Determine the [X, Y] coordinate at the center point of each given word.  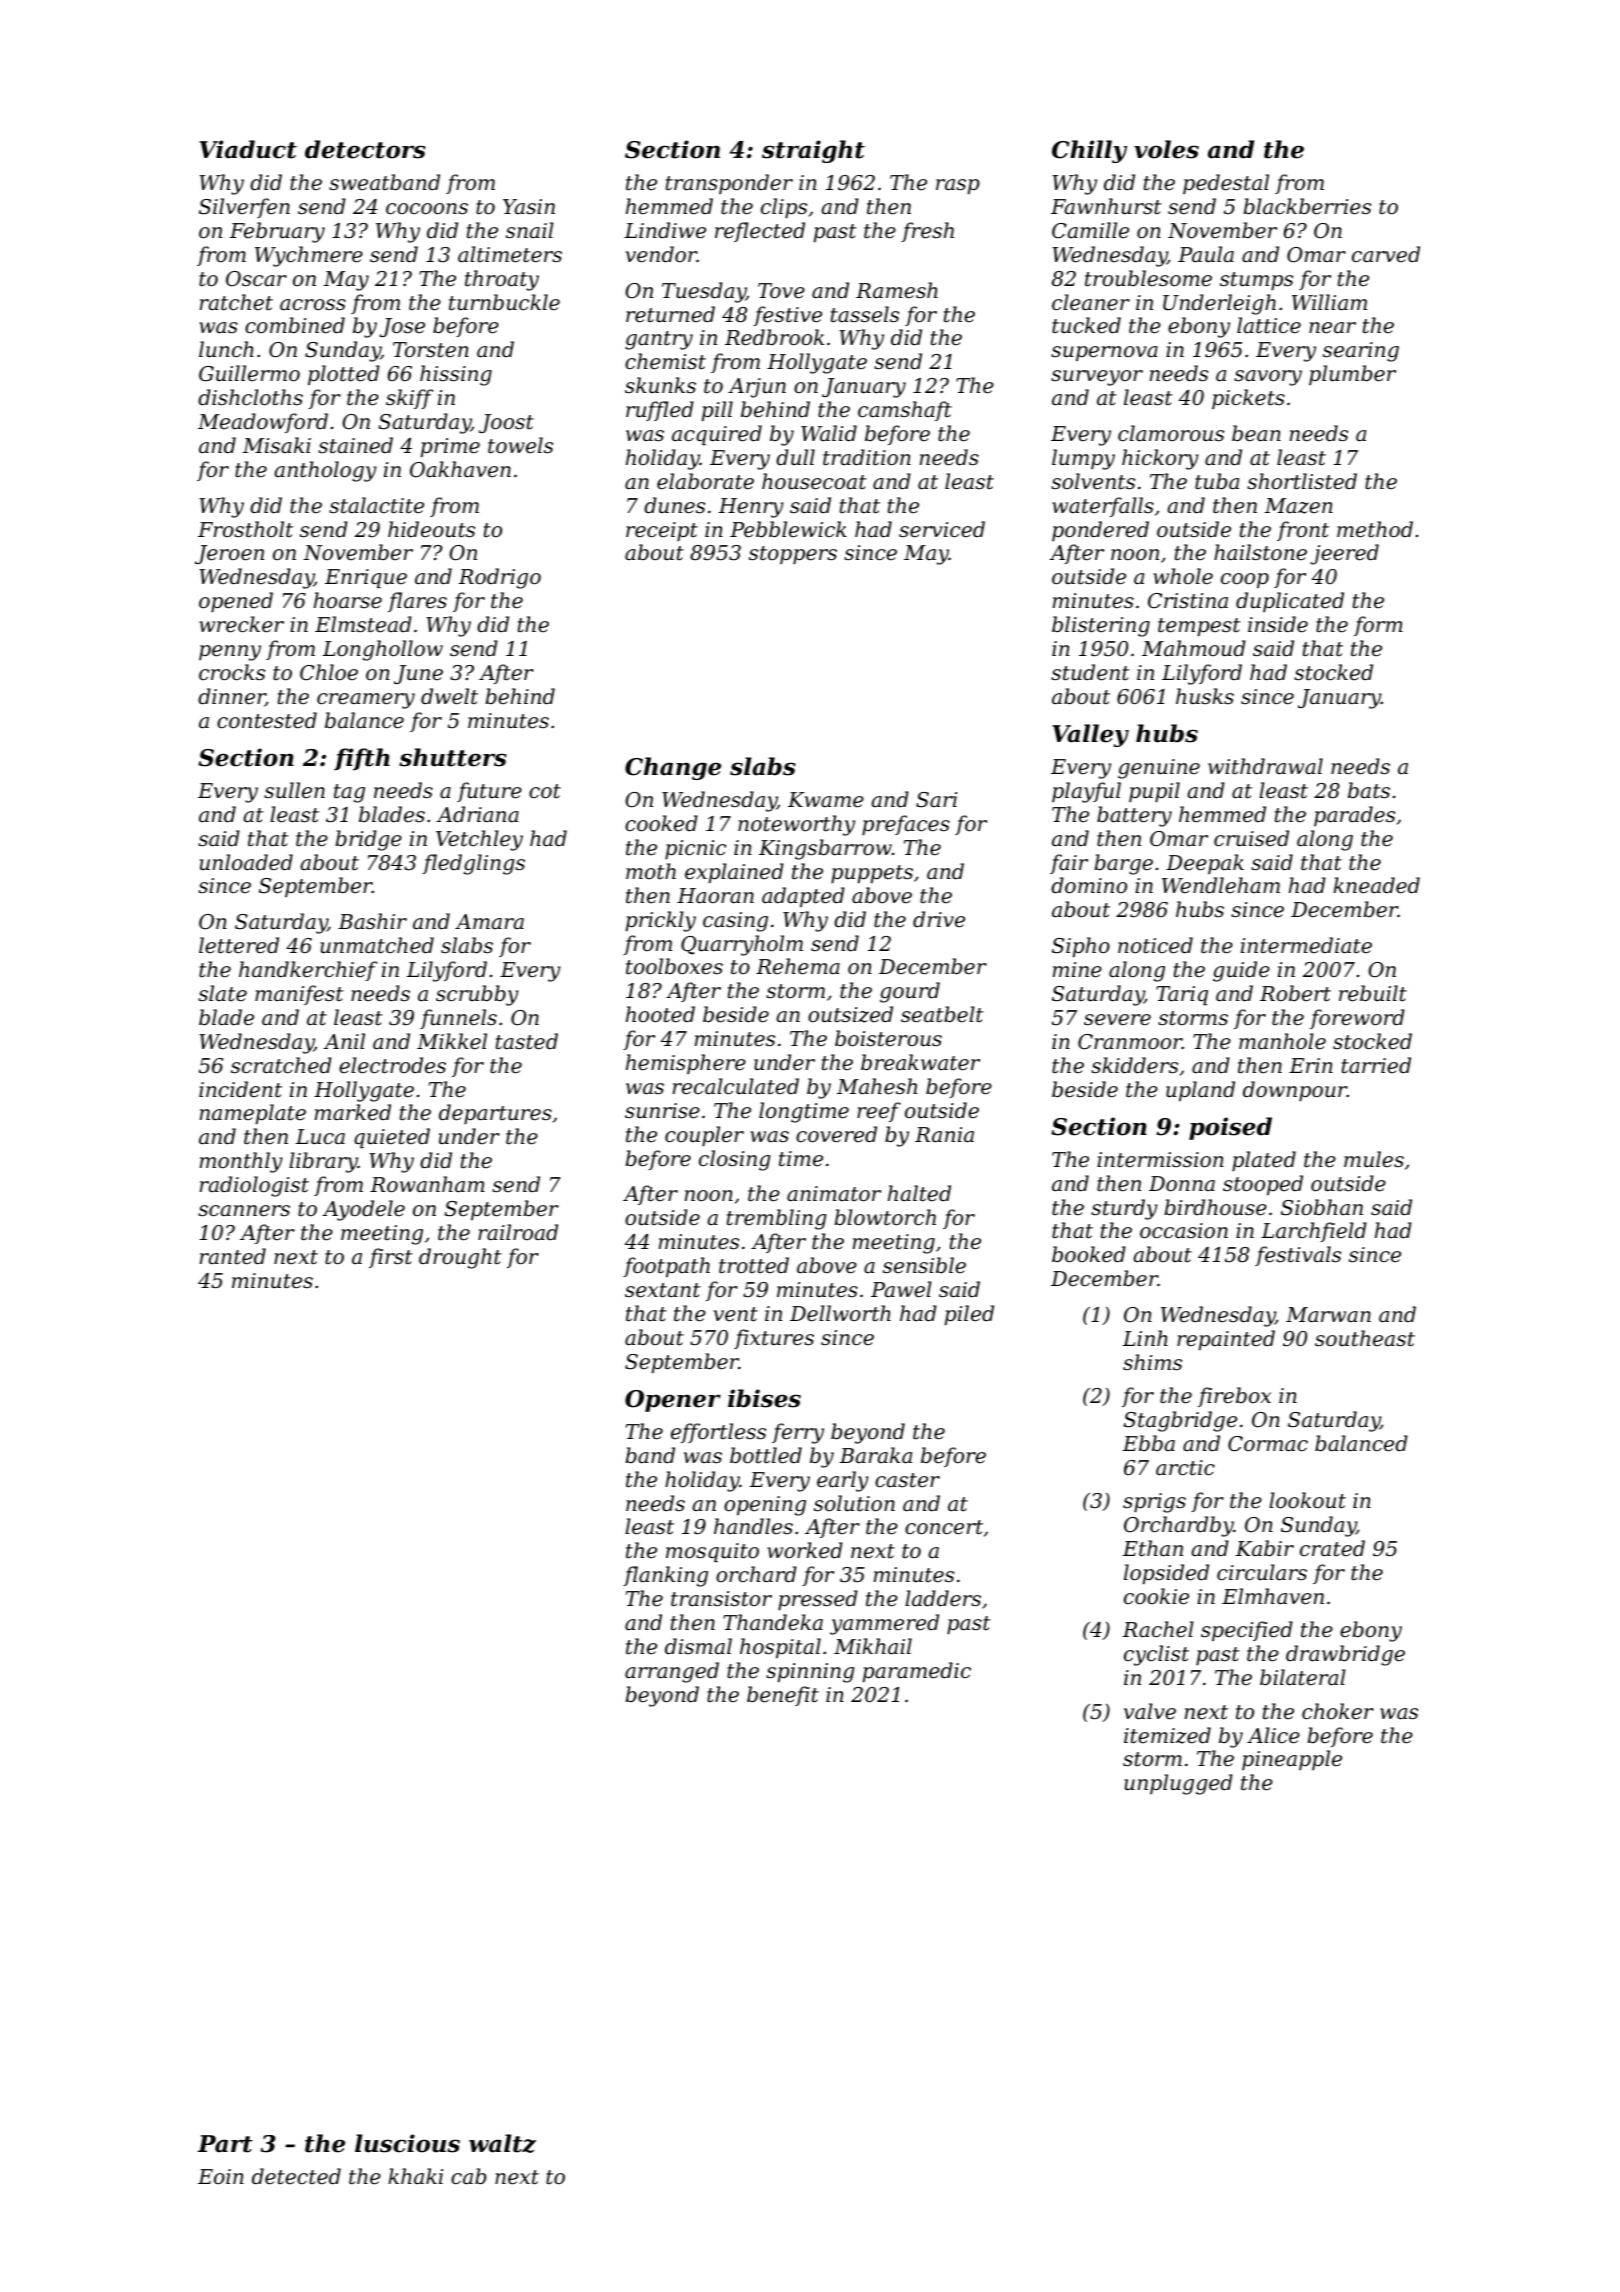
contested [267, 720]
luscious [407, 2143]
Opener [673, 1401]
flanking [665, 1576]
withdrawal [1265, 766]
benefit [783, 1696]
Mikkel [452, 1041]
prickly [661, 921]
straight [813, 151]
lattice [1269, 325]
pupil [1154, 792]
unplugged [1178, 1784]
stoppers [793, 555]
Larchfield [1314, 1232]
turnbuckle [504, 302]
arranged [672, 1672]
